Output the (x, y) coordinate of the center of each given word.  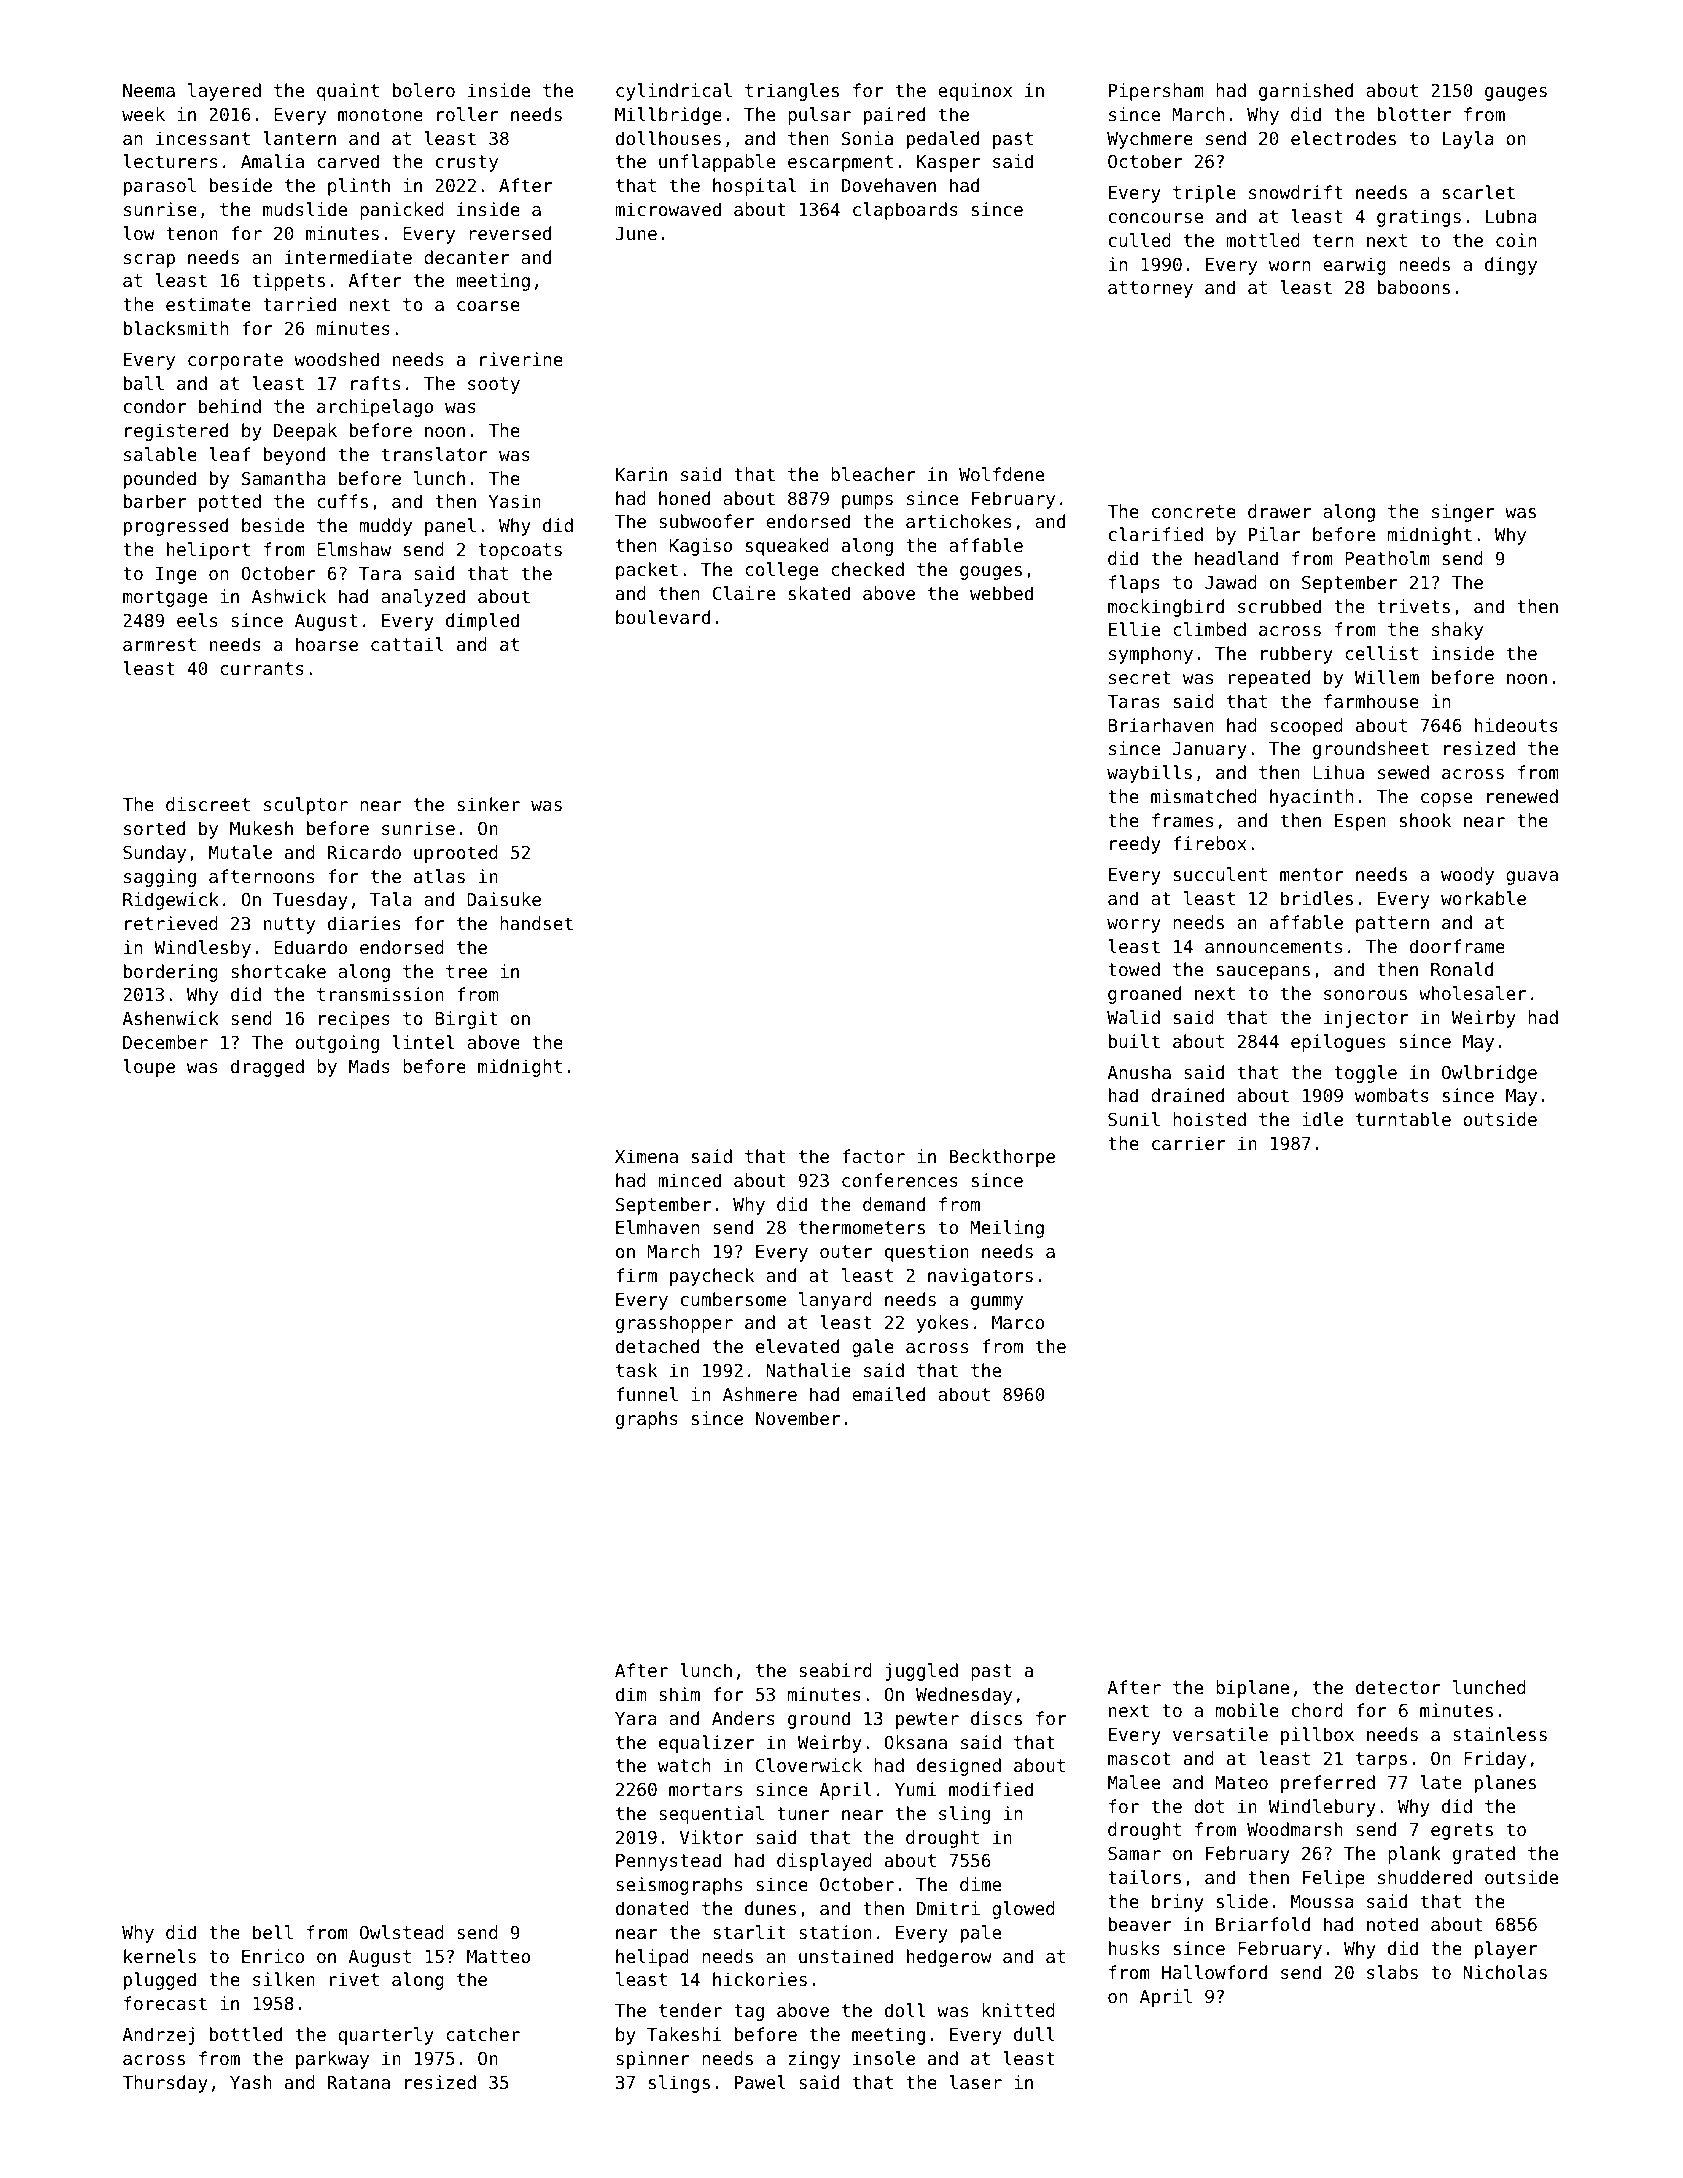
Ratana (359, 2082)
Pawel (760, 2082)
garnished (1306, 92)
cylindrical (674, 92)
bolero (424, 90)
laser (976, 2082)
